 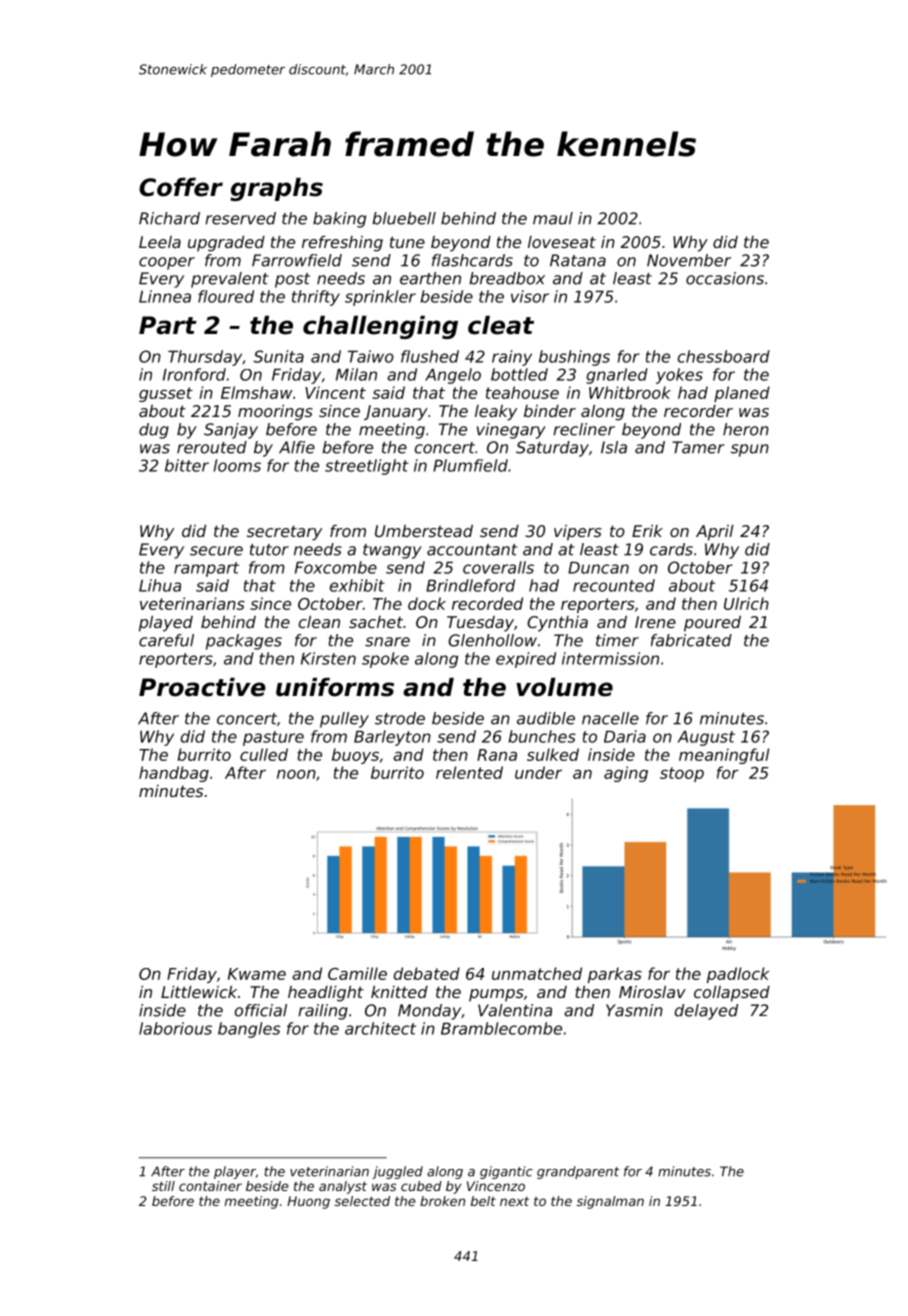 What do you see at coordinates (235, 1172) in the document?
I see `player` at bounding box center [235, 1172].
